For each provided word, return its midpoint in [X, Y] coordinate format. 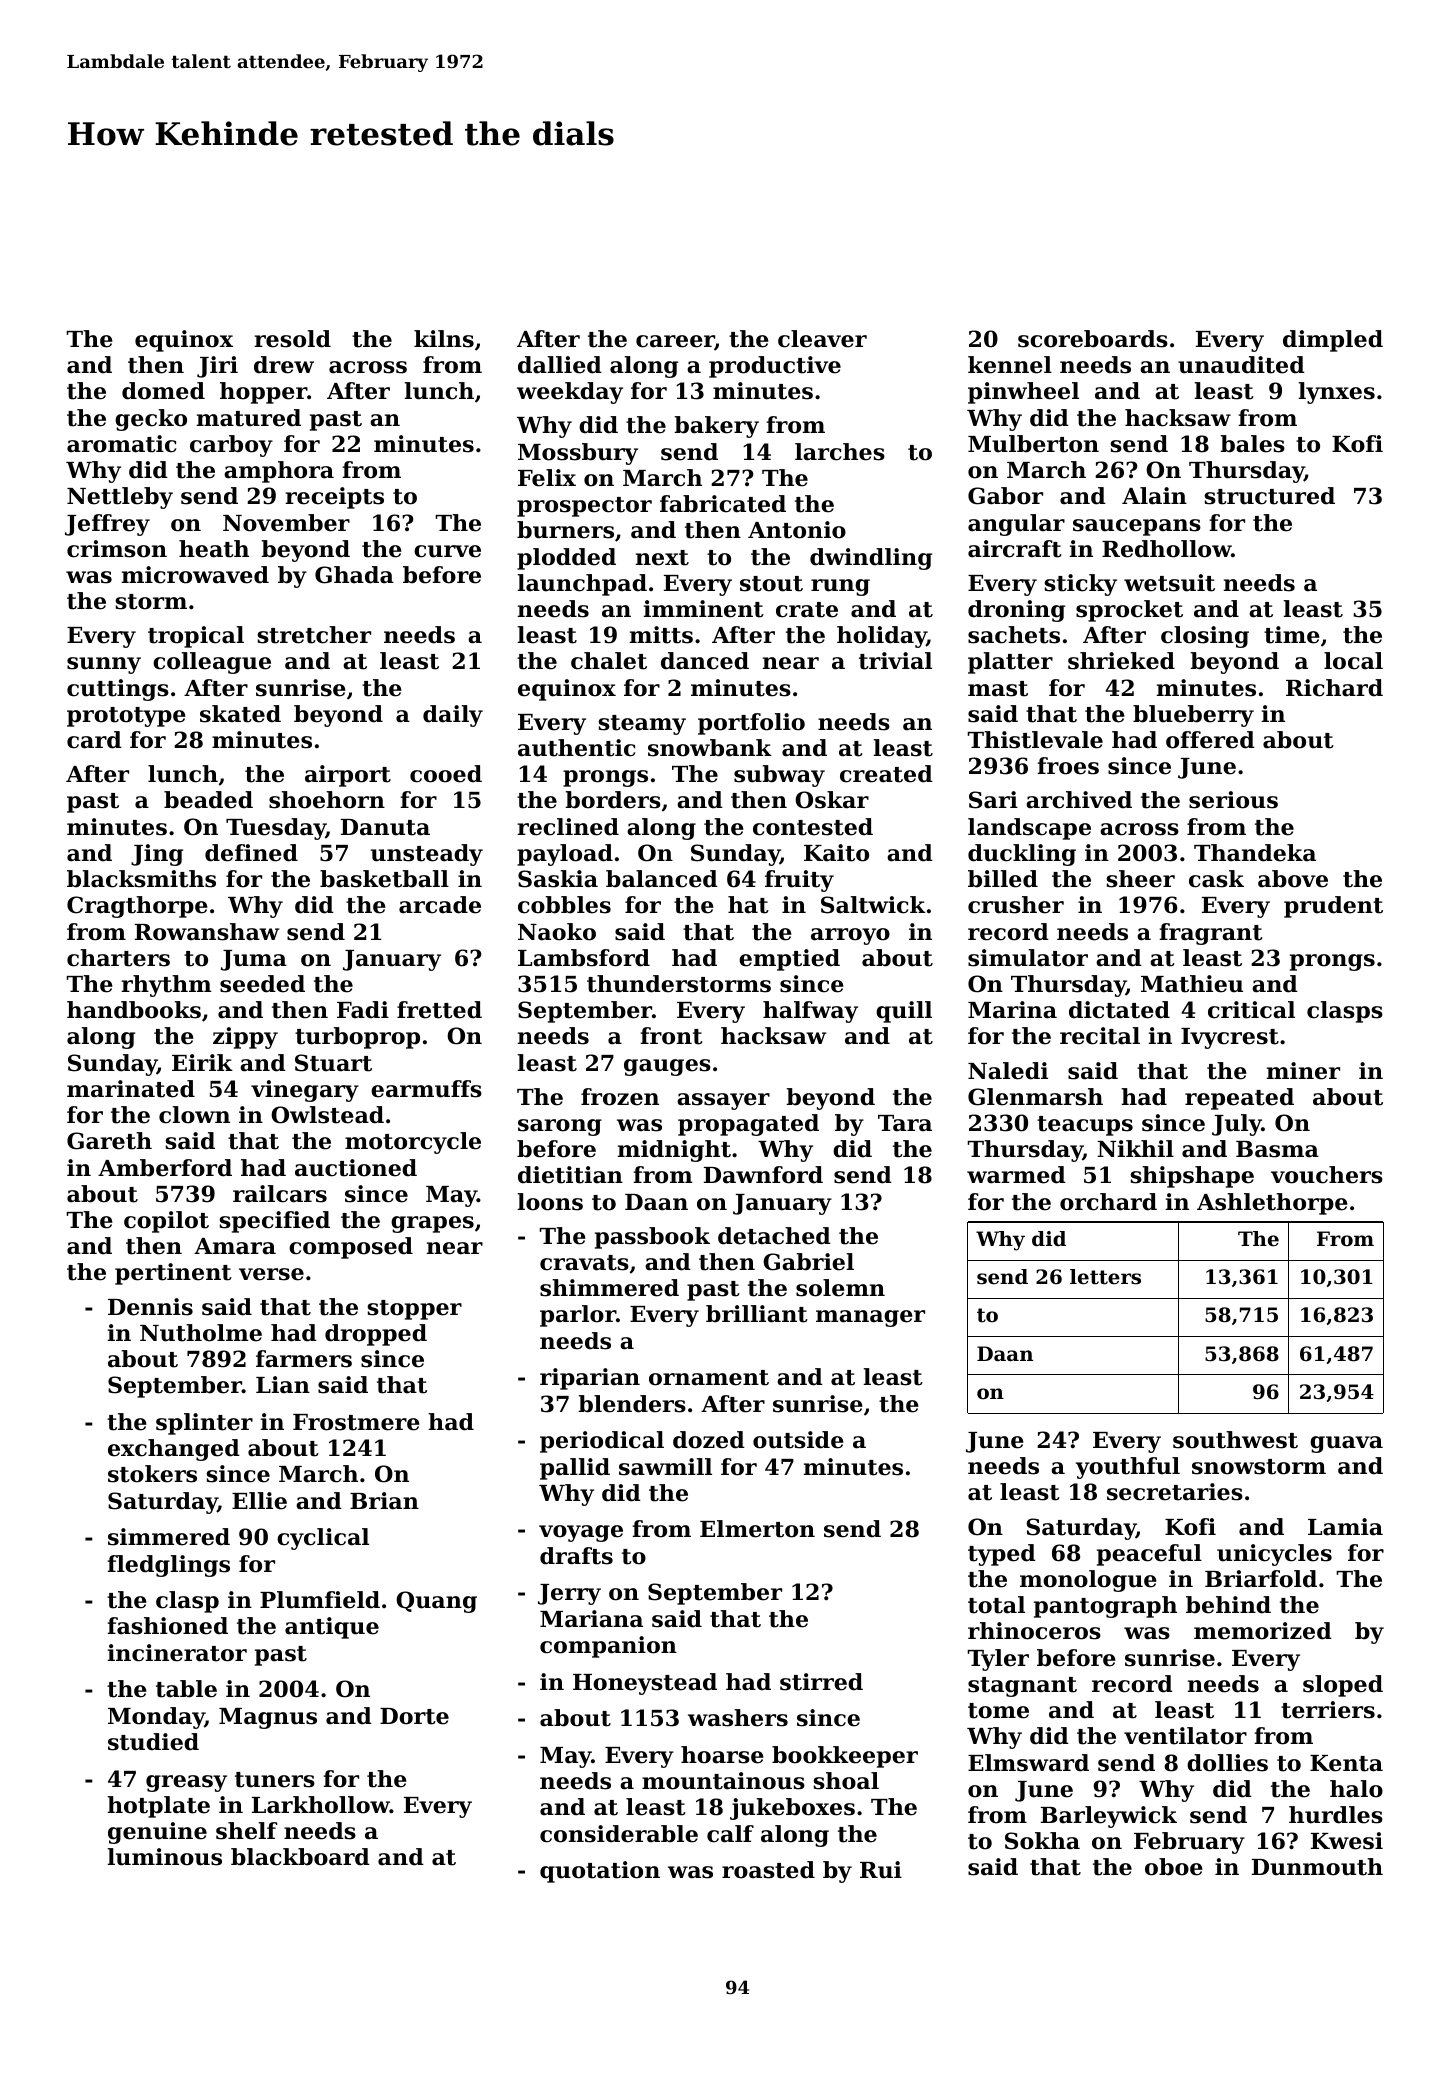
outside [798, 1440]
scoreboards [1093, 339]
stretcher [314, 635]
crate [807, 610]
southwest [1235, 1440]
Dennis [150, 1307]
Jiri [217, 367]
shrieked [1121, 661]
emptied [789, 960]
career [675, 342]
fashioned [167, 1626]
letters [1105, 1277]
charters [118, 958]
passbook [652, 1238]
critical [1251, 1010]
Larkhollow [321, 1805]
